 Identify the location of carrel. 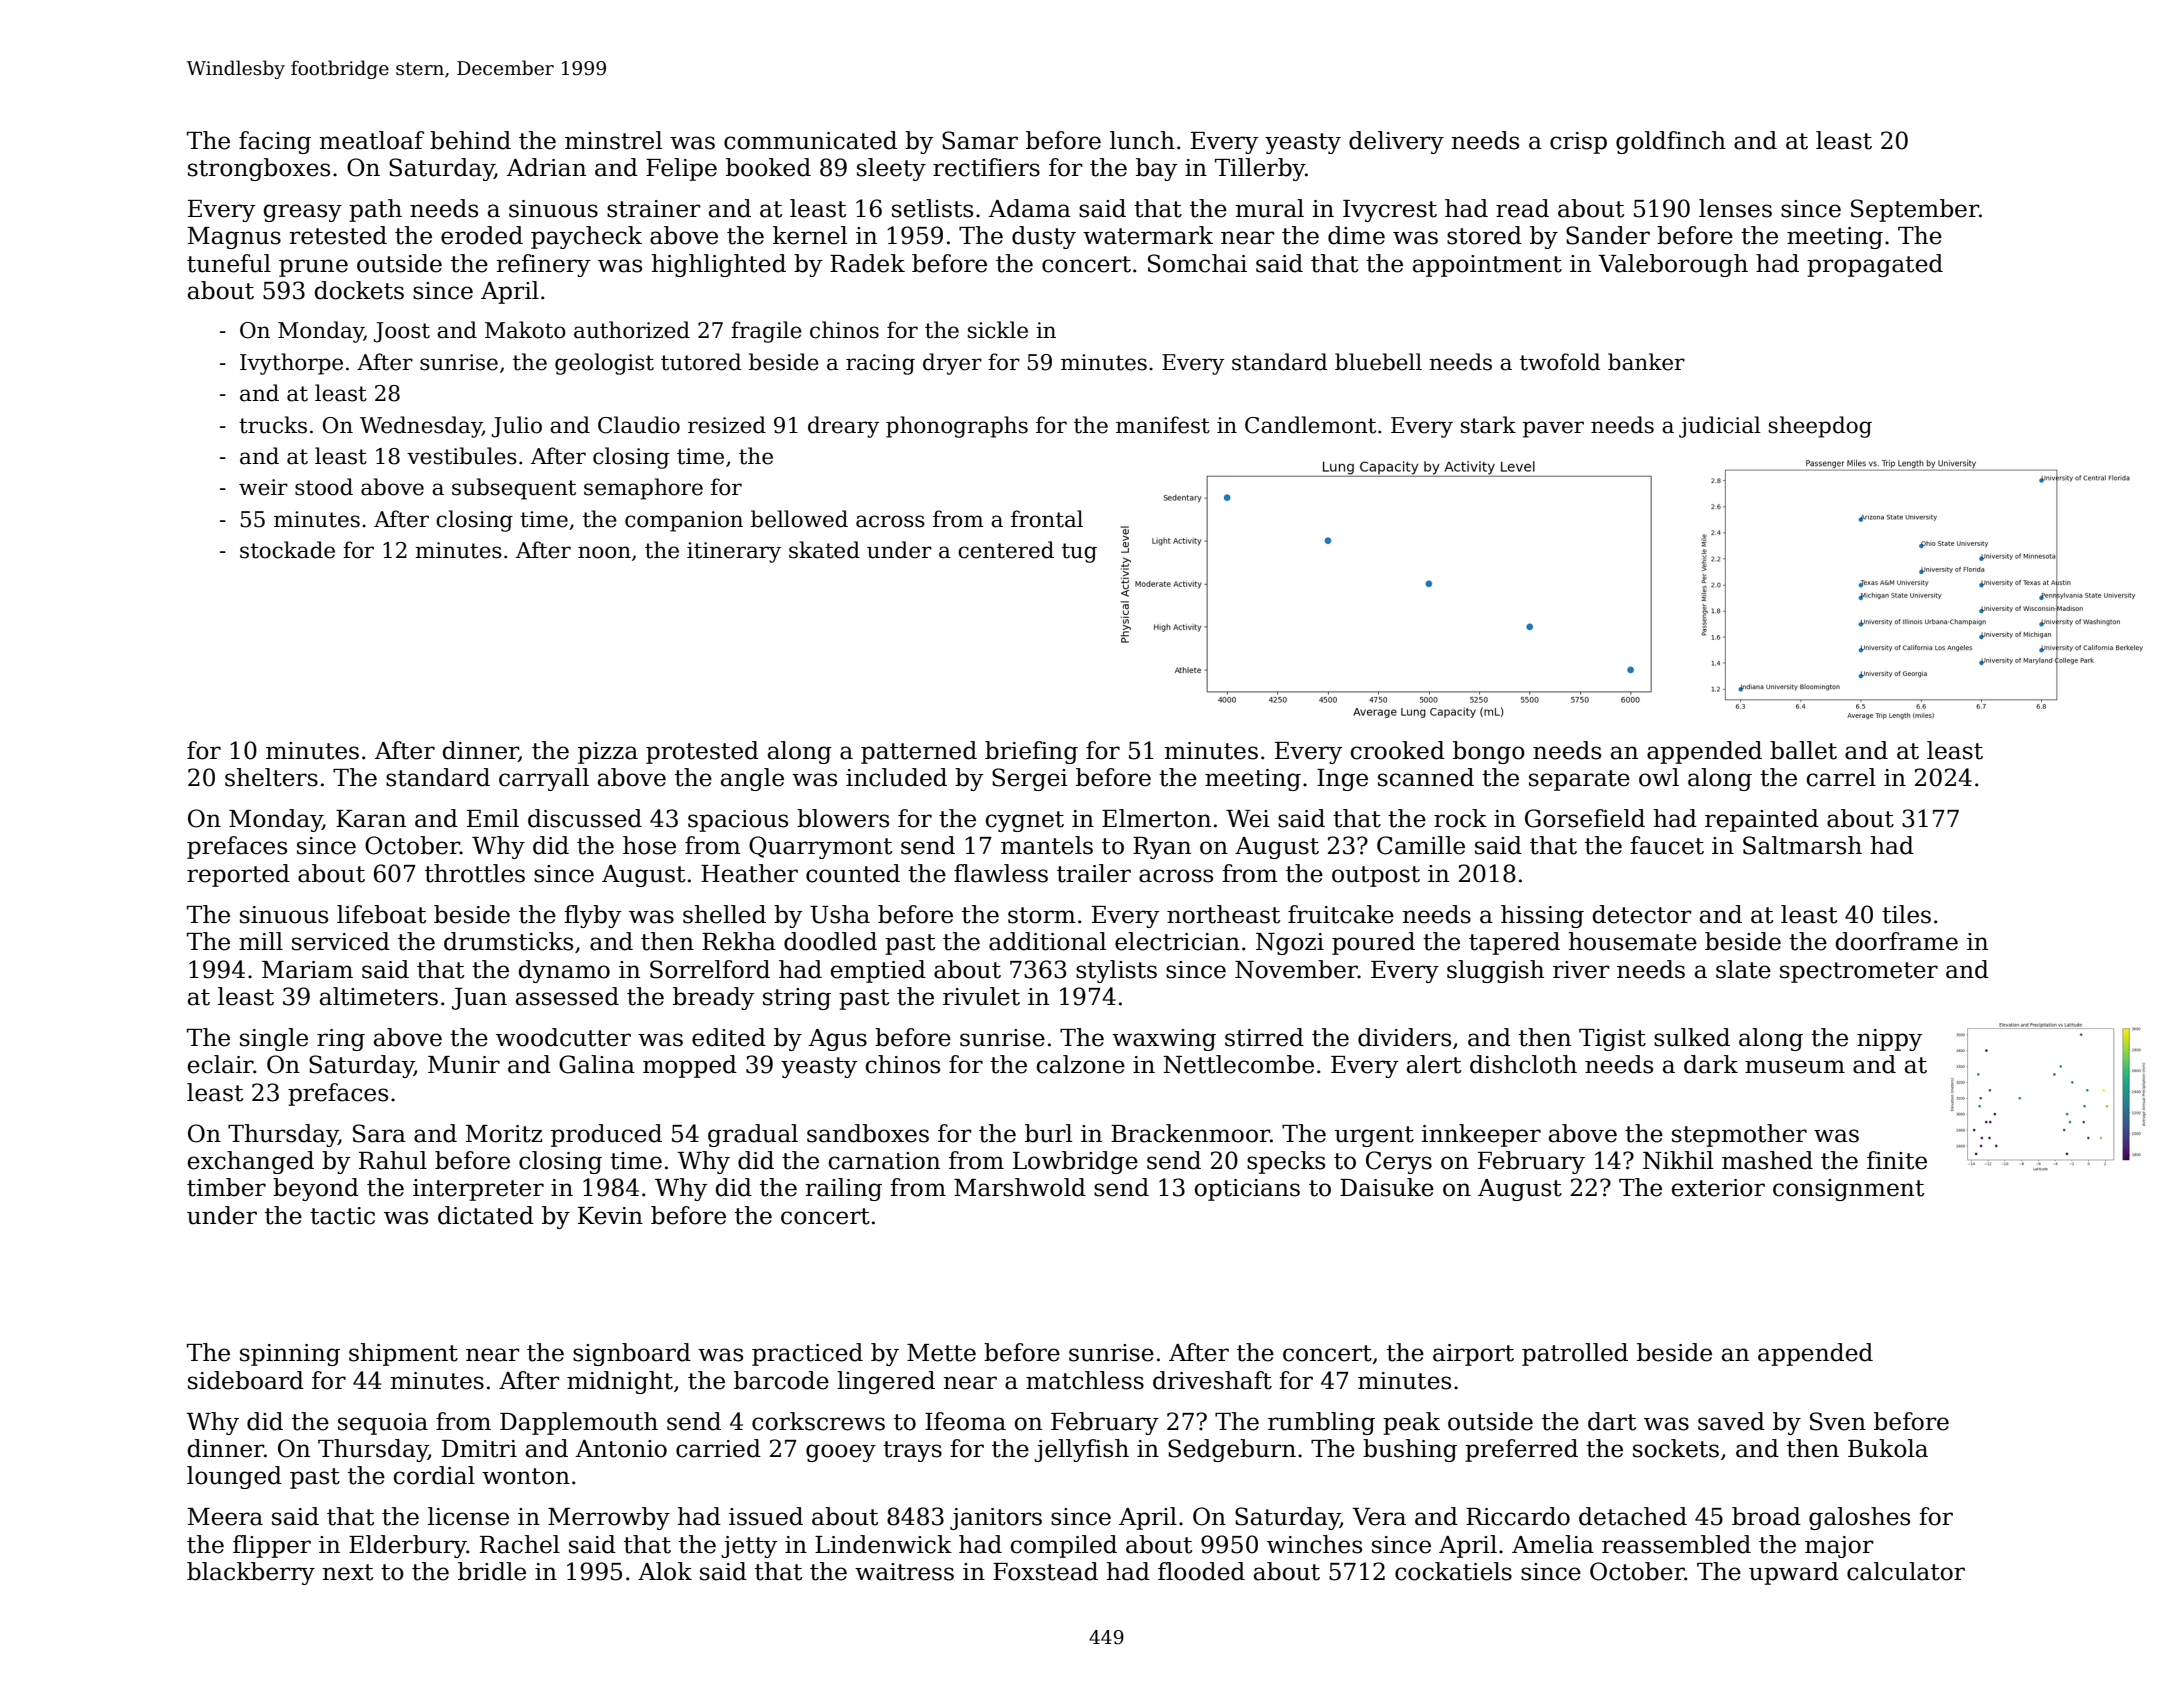
(1841, 777).
